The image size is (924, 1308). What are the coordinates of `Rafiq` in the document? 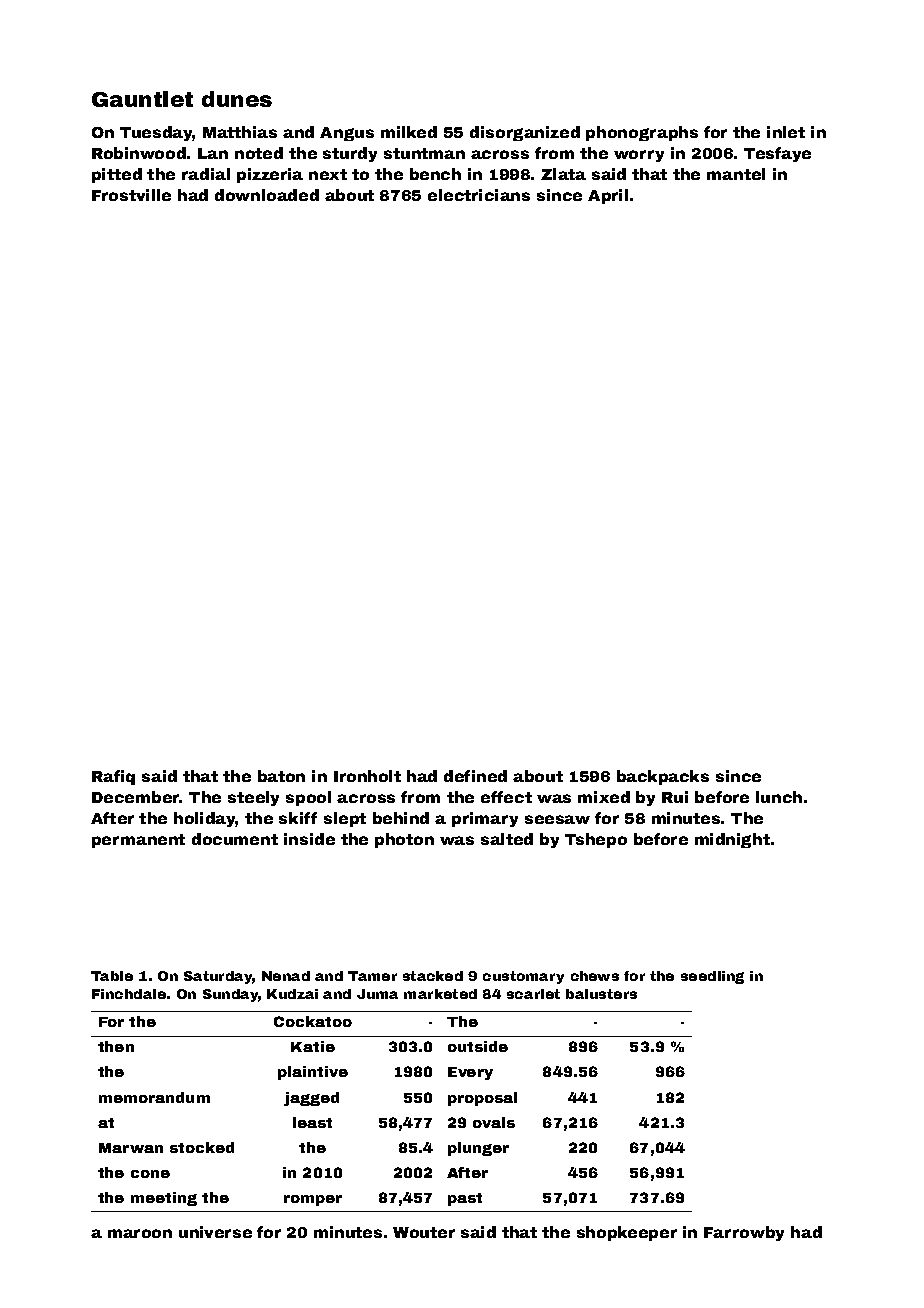 It's located at (113, 777).
